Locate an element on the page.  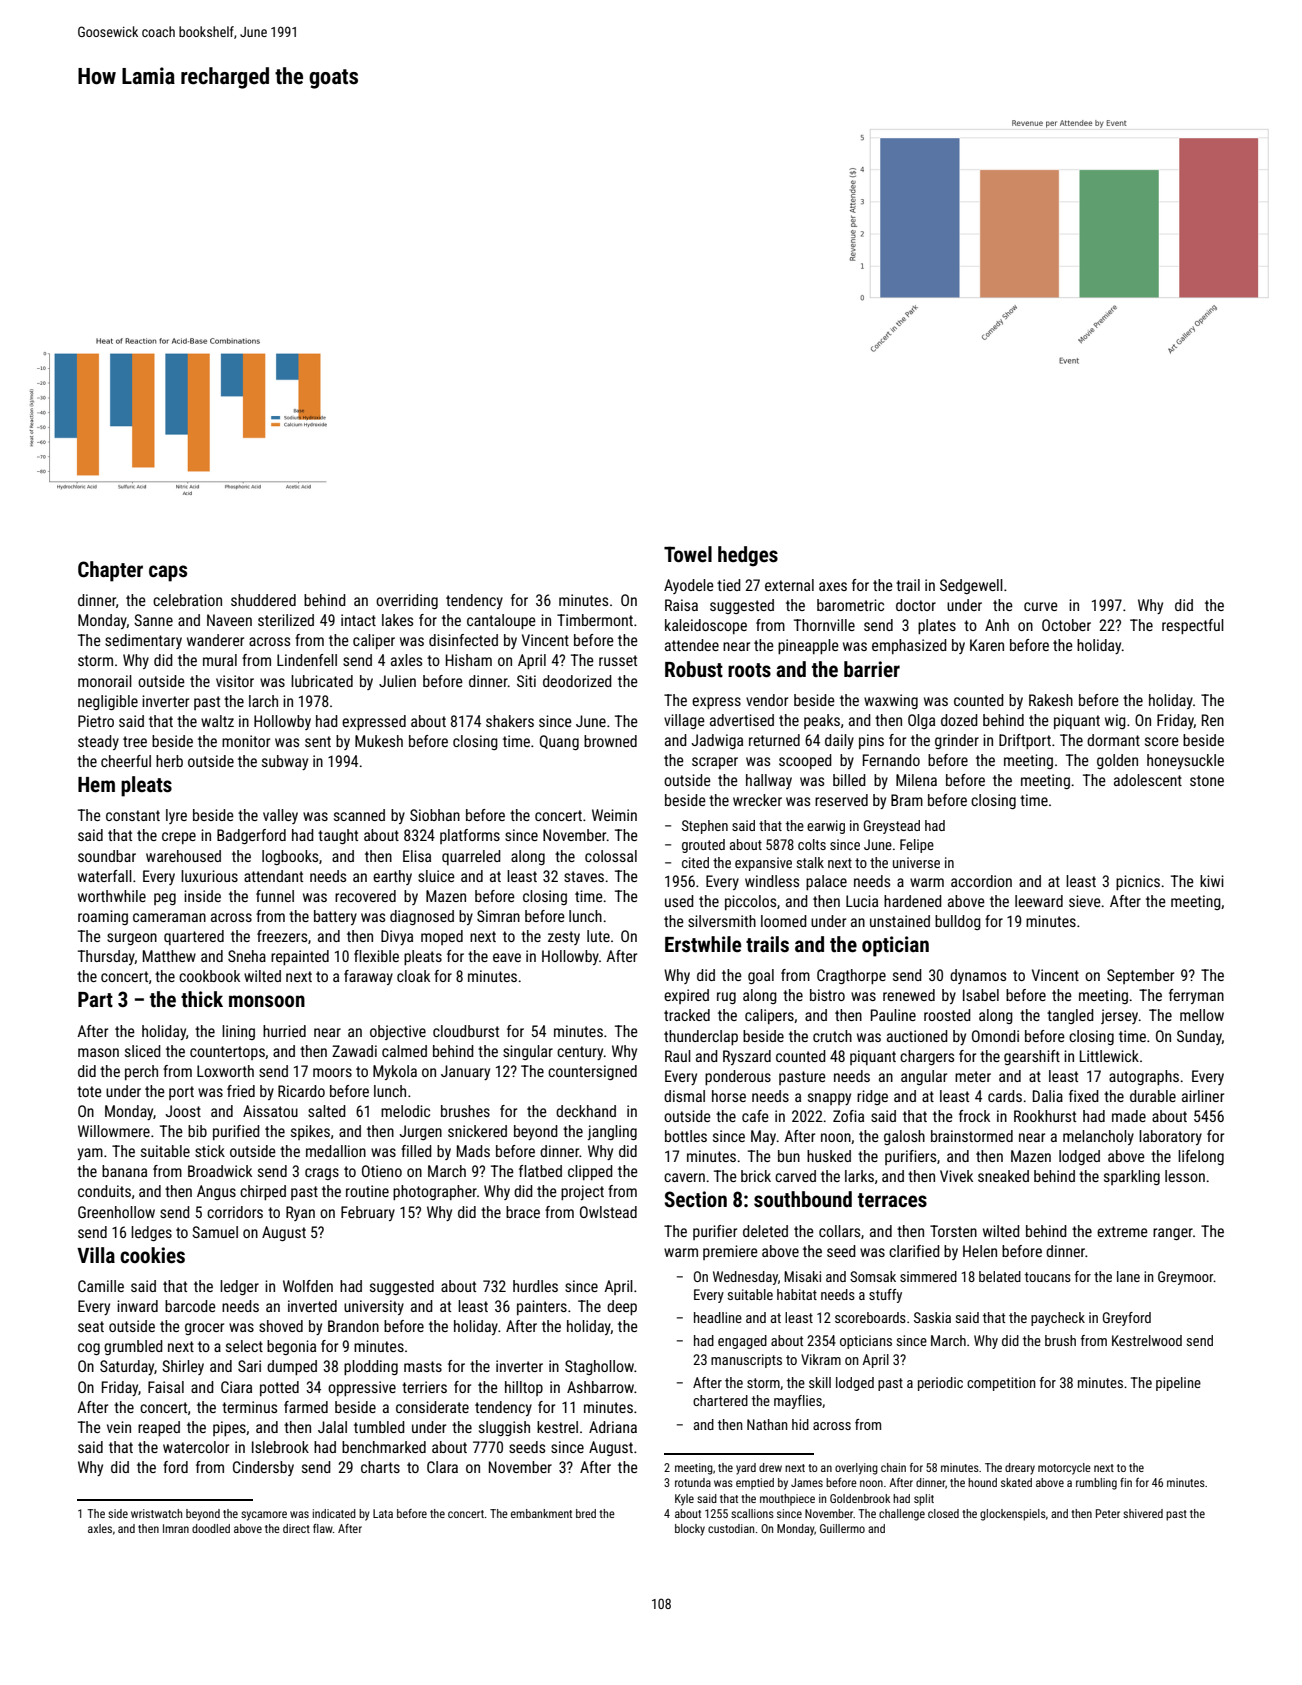
Ryszard is located at coordinates (747, 1057).
